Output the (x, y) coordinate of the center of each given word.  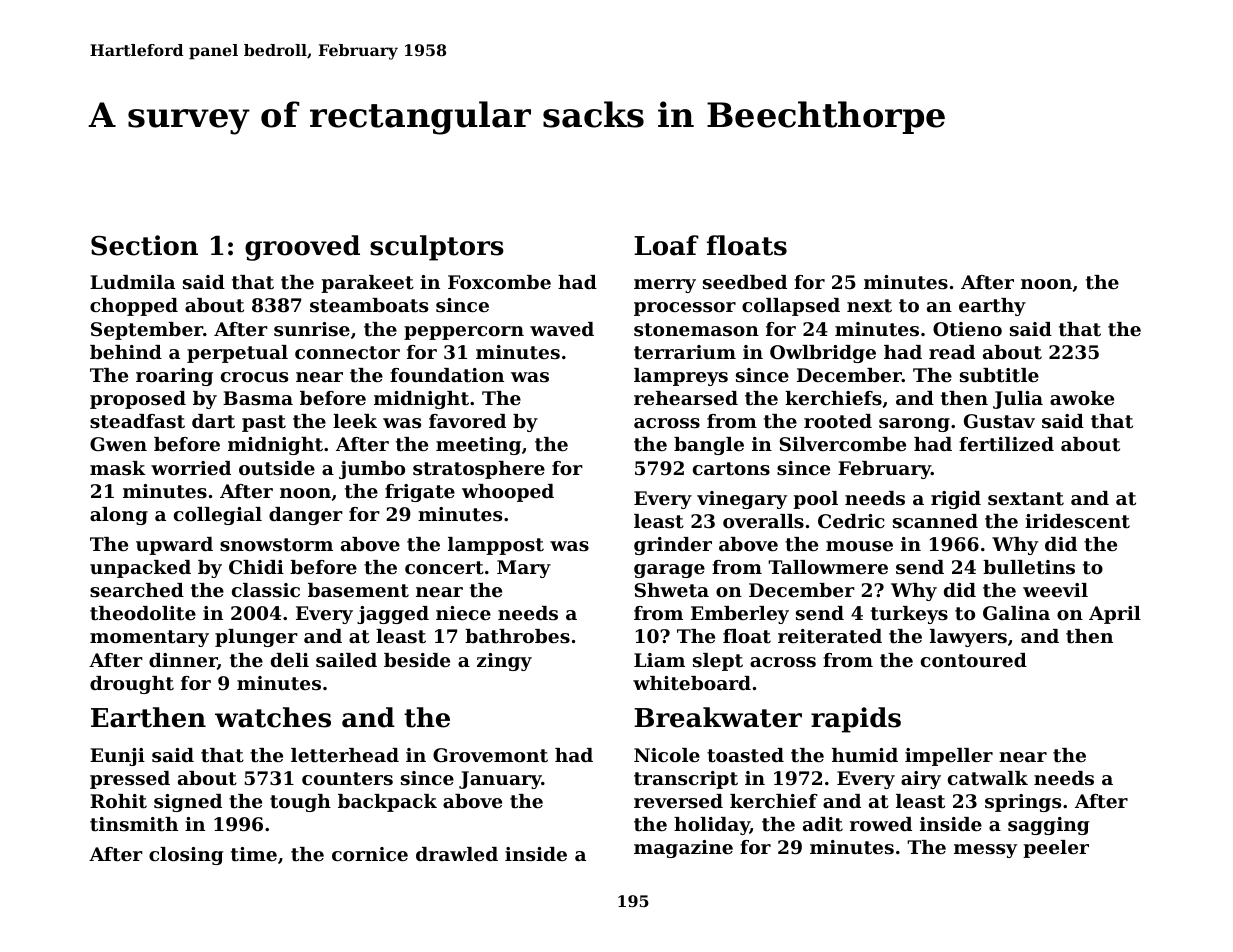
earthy (992, 307)
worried (191, 468)
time (254, 854)
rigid (956, 500)
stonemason (696, 330)
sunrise (312, 329)
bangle (709, 446)
